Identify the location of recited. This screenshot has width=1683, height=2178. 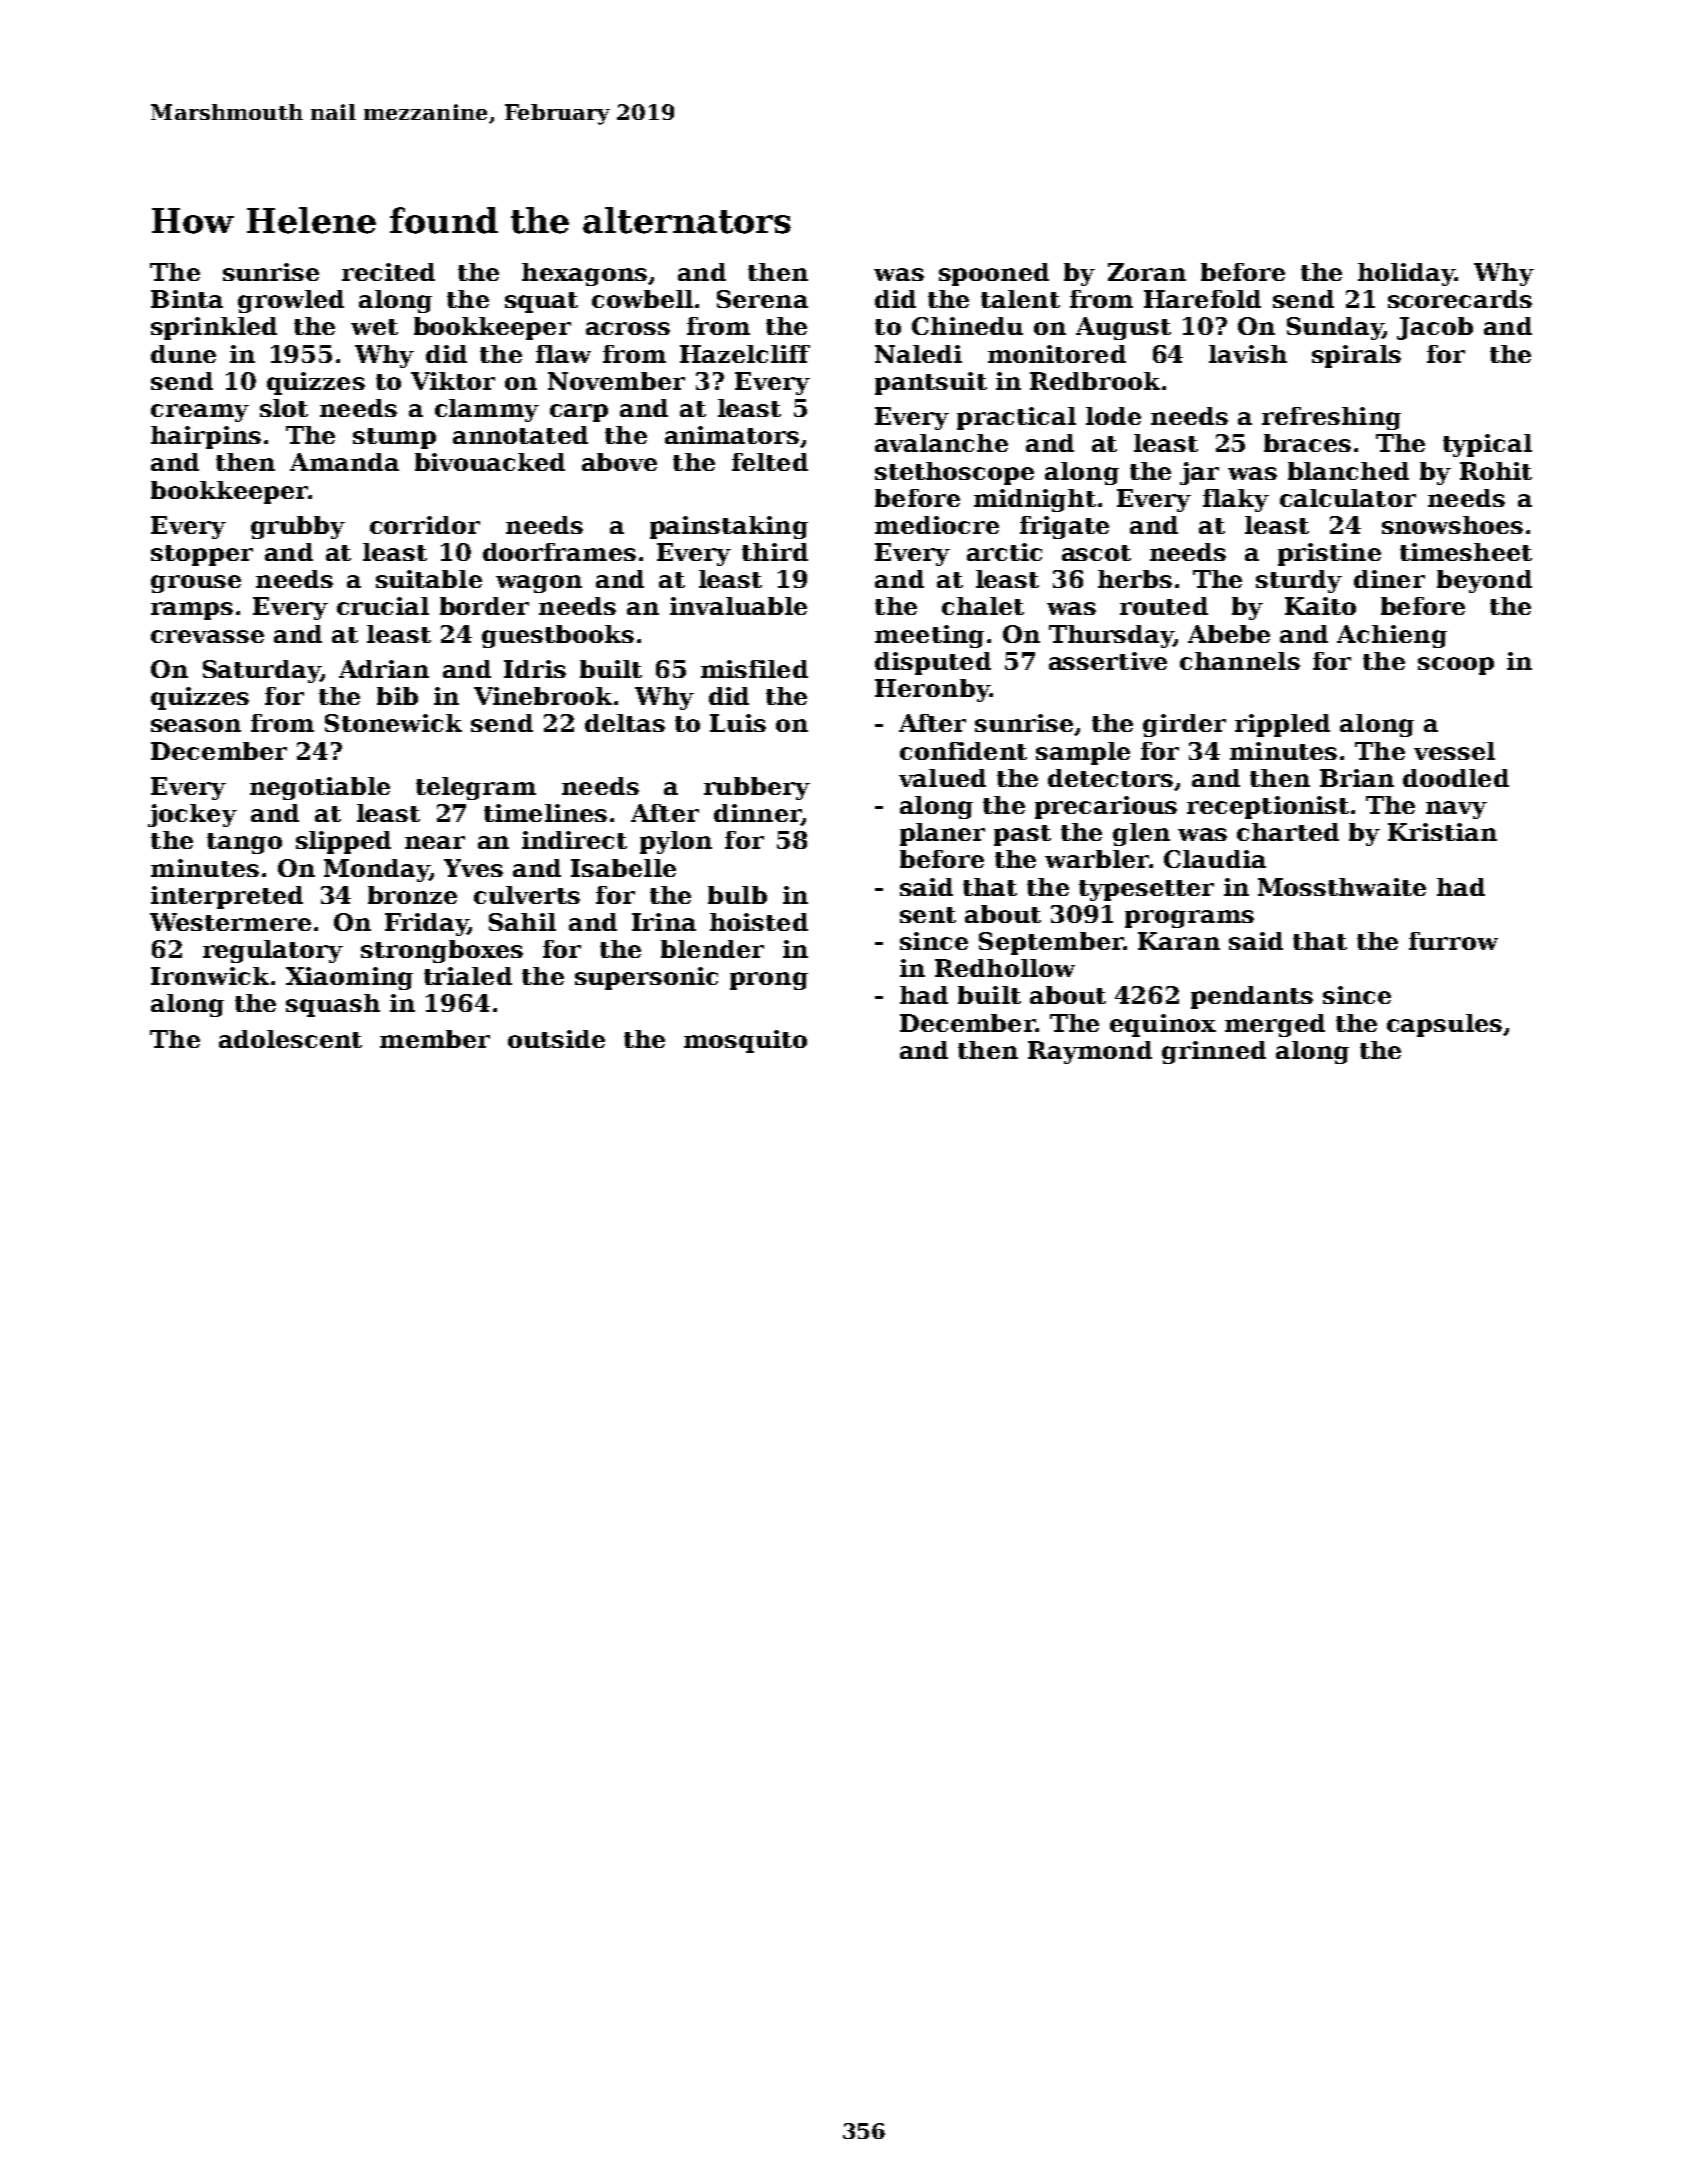
(388, 272).
